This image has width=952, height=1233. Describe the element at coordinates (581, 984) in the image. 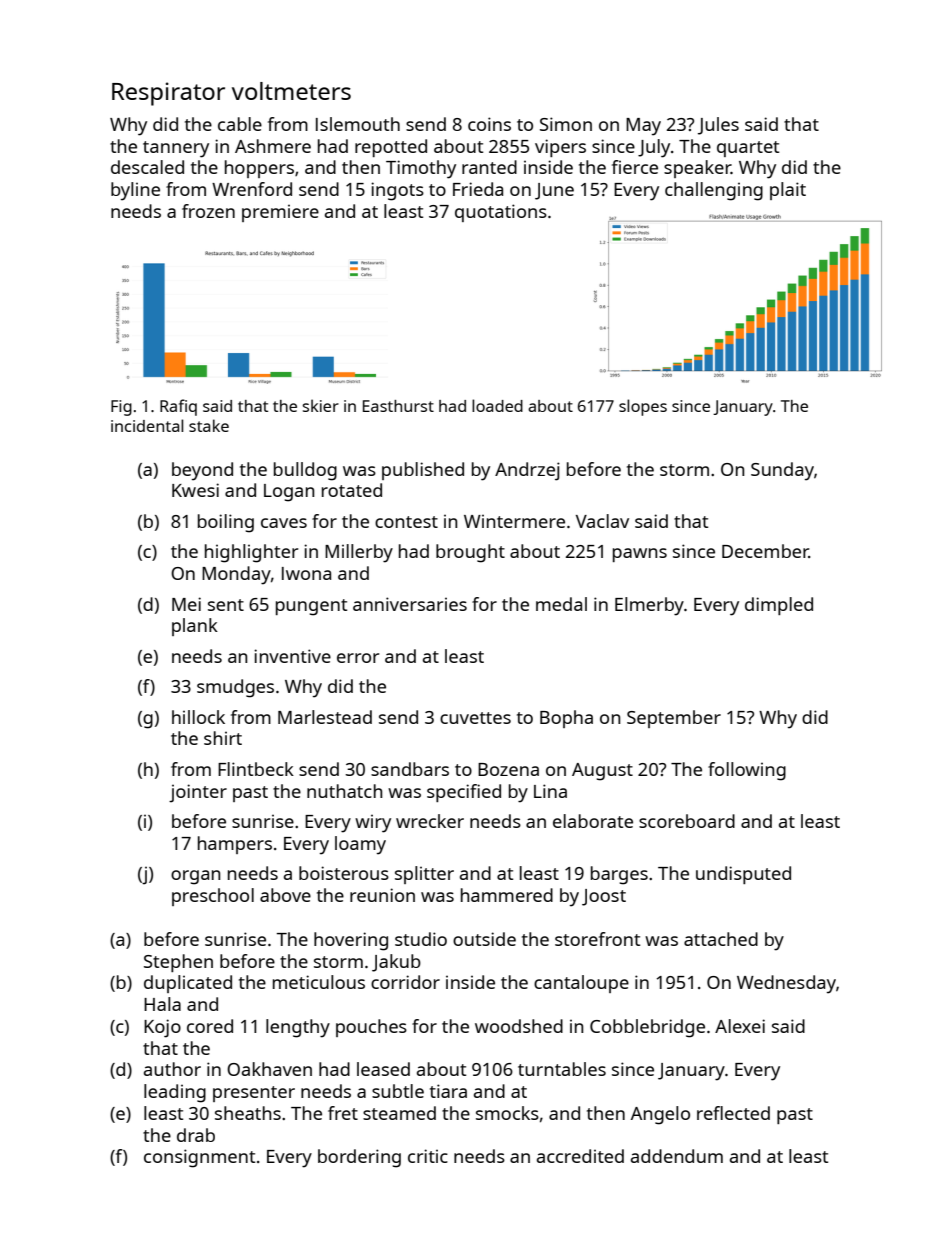

I see `cantaloupe` at that location.
